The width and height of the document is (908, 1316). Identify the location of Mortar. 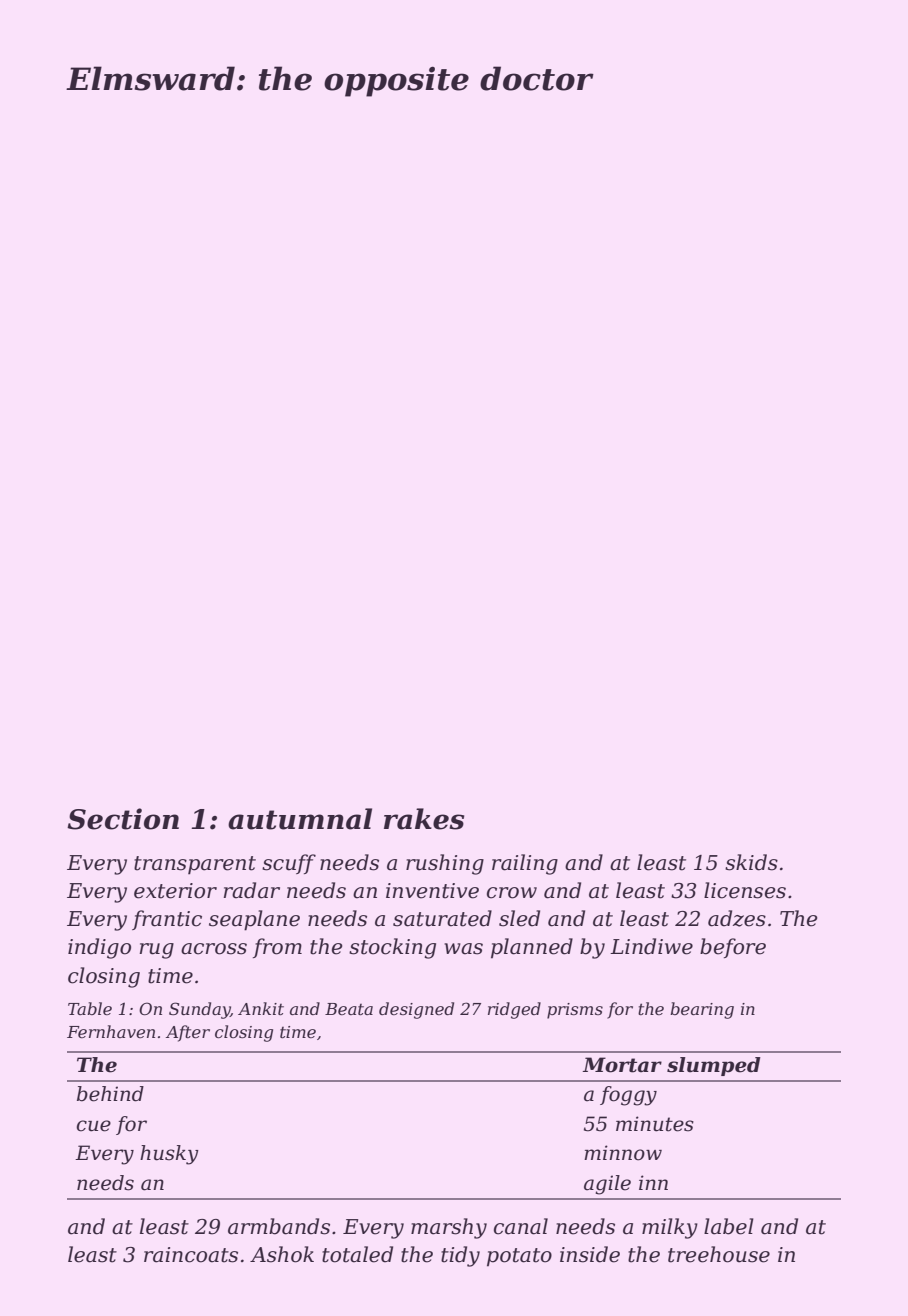
(622, 1065).
